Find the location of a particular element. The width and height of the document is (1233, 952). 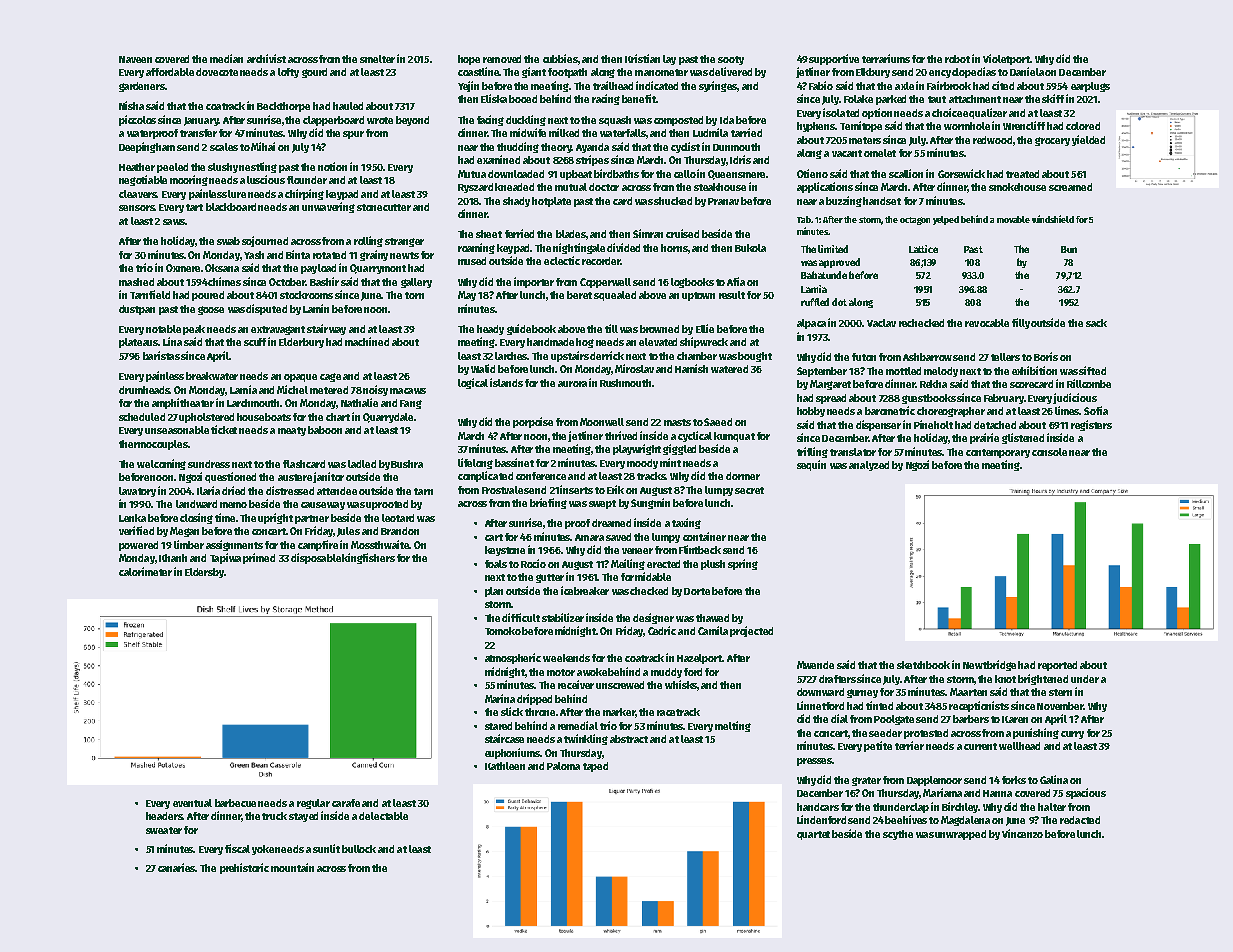

atmospheric is located at coordinates (513, 658).
